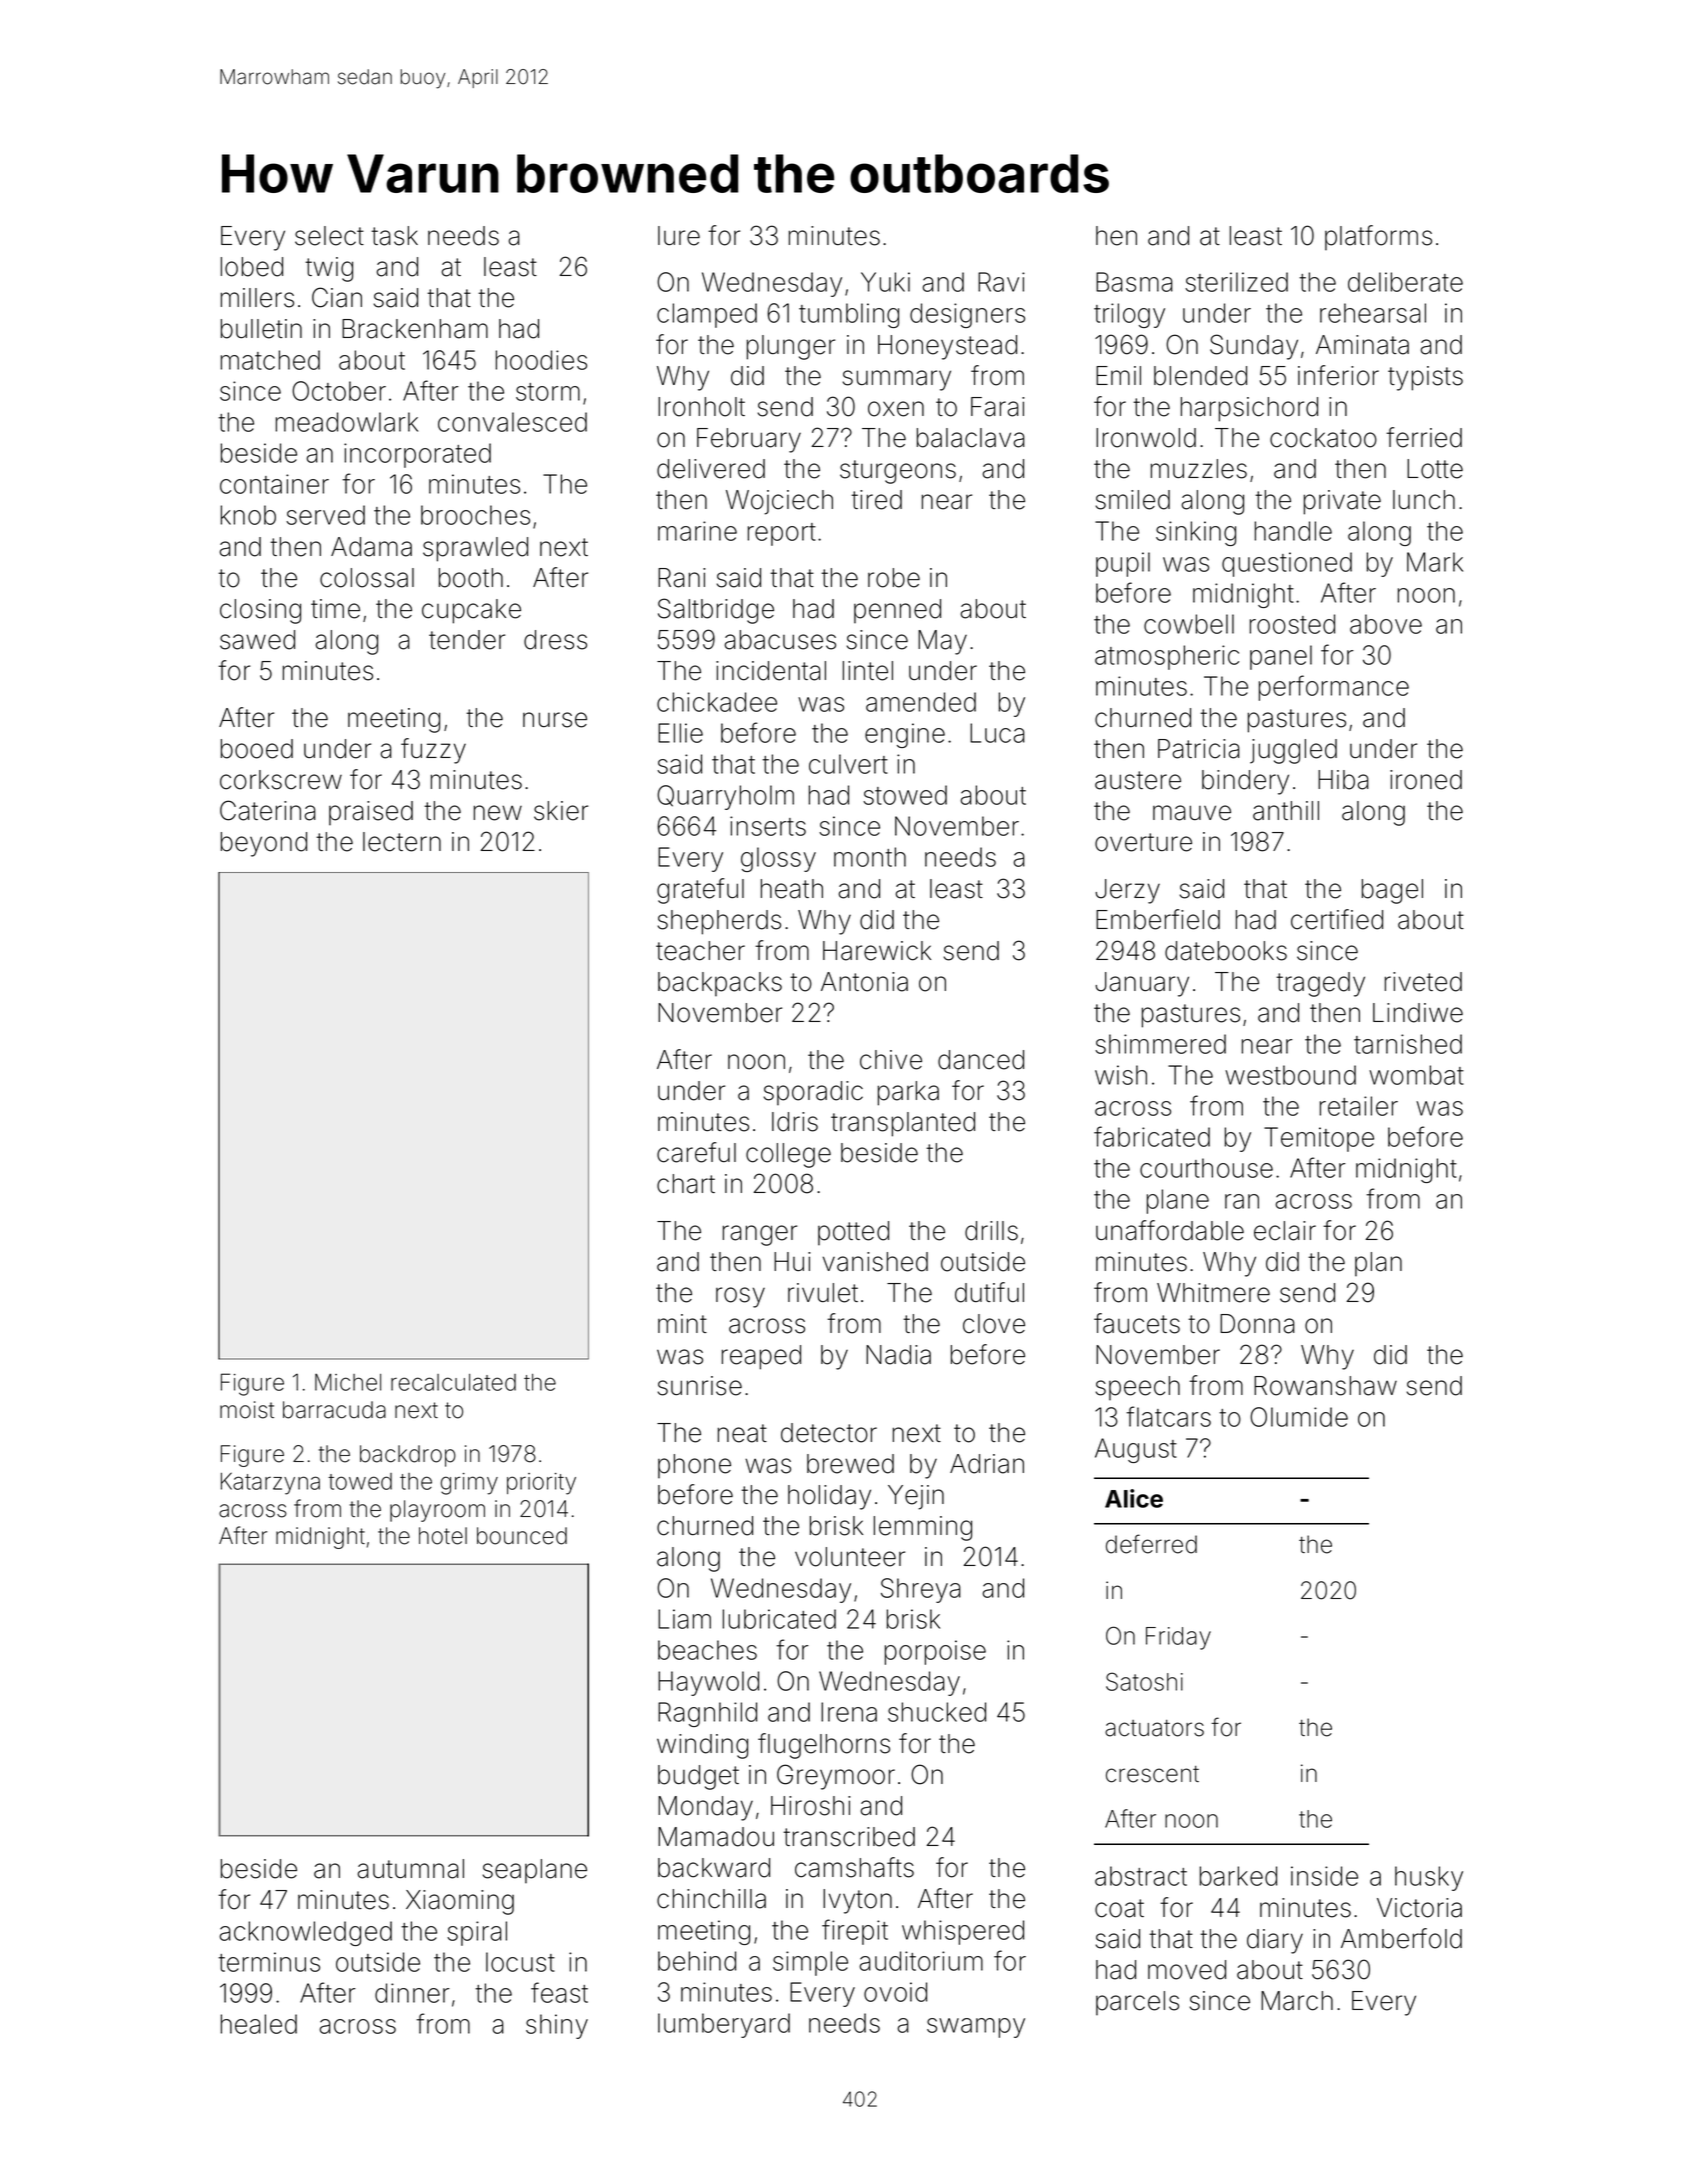 This image has height=2178, width=1683. I want to click on healed, so click(259, 2024).
